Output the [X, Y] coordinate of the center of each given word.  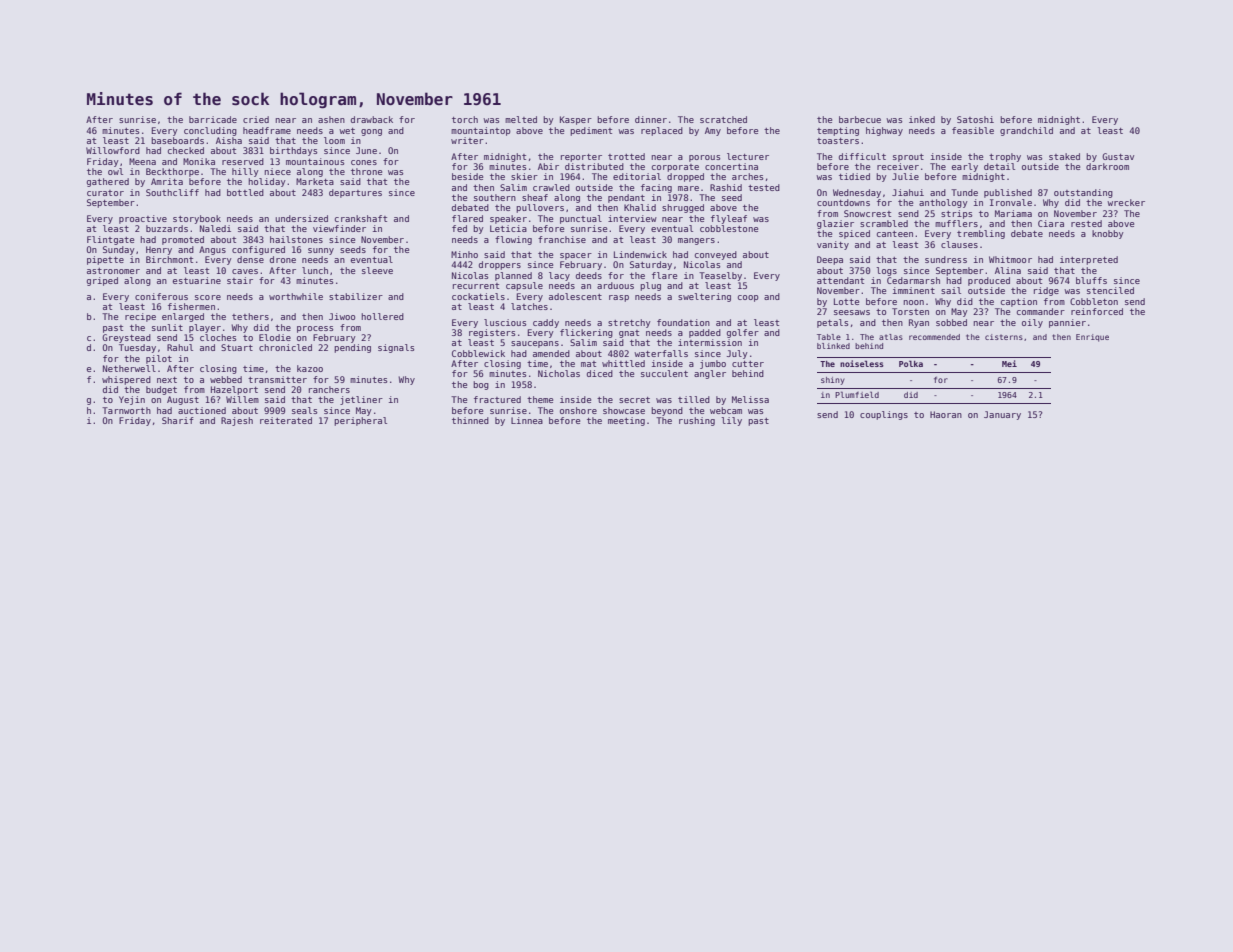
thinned [470, 420]
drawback [372, 119]
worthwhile [296, 296]
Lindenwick [640, 254]
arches [747, 176]
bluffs [1091, 280]
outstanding [1083, 193]
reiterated [286, 420]
